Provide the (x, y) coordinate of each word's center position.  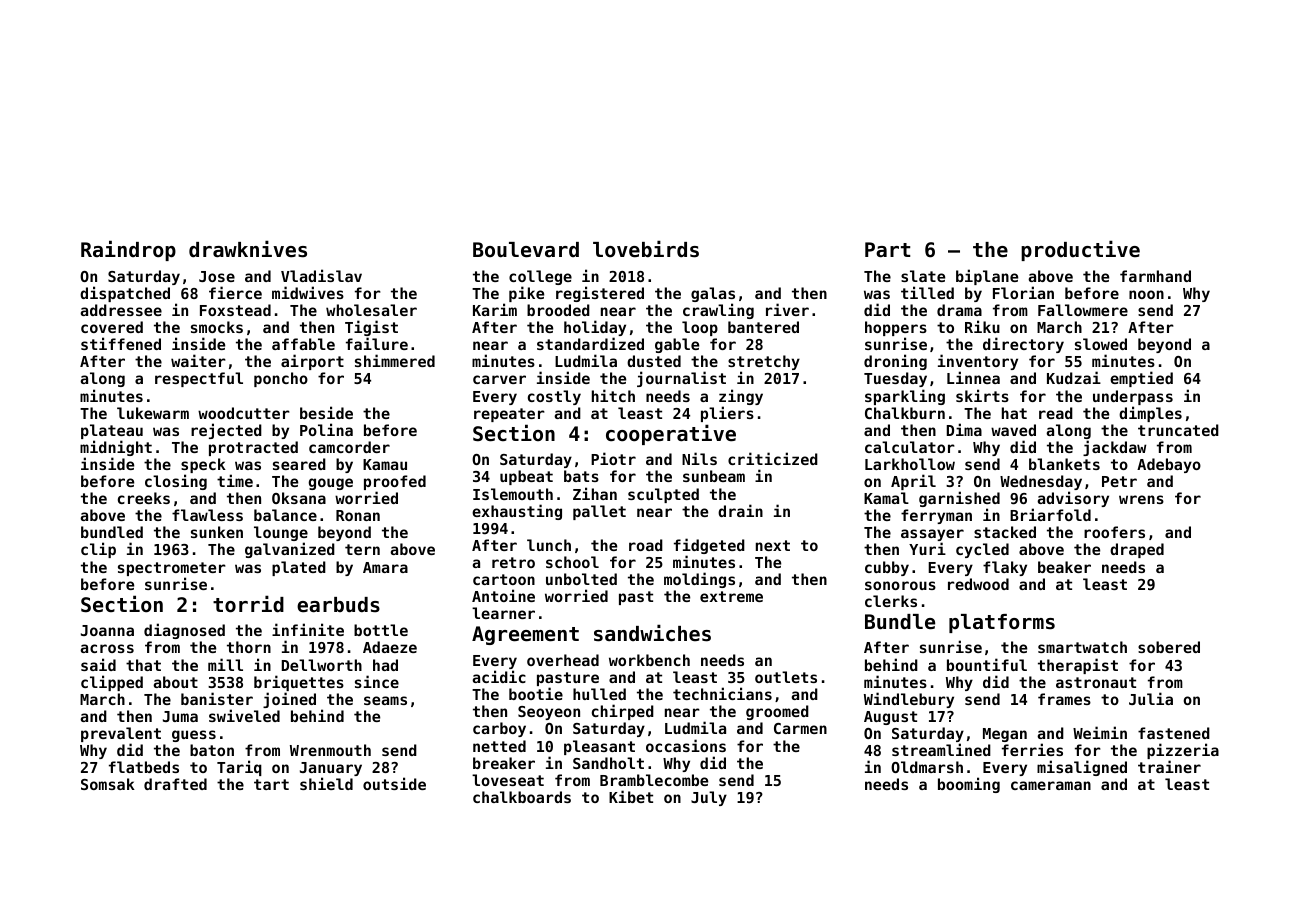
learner (503, 613)
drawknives (248, 249)
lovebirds (646, 249)
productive (1080, 250)
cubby (887, 568)
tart (271, 784)
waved (1013, 430)
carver (499, 379)
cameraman (1051, 785)
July (709, 798)
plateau (112, 431)
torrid (248, 604)
